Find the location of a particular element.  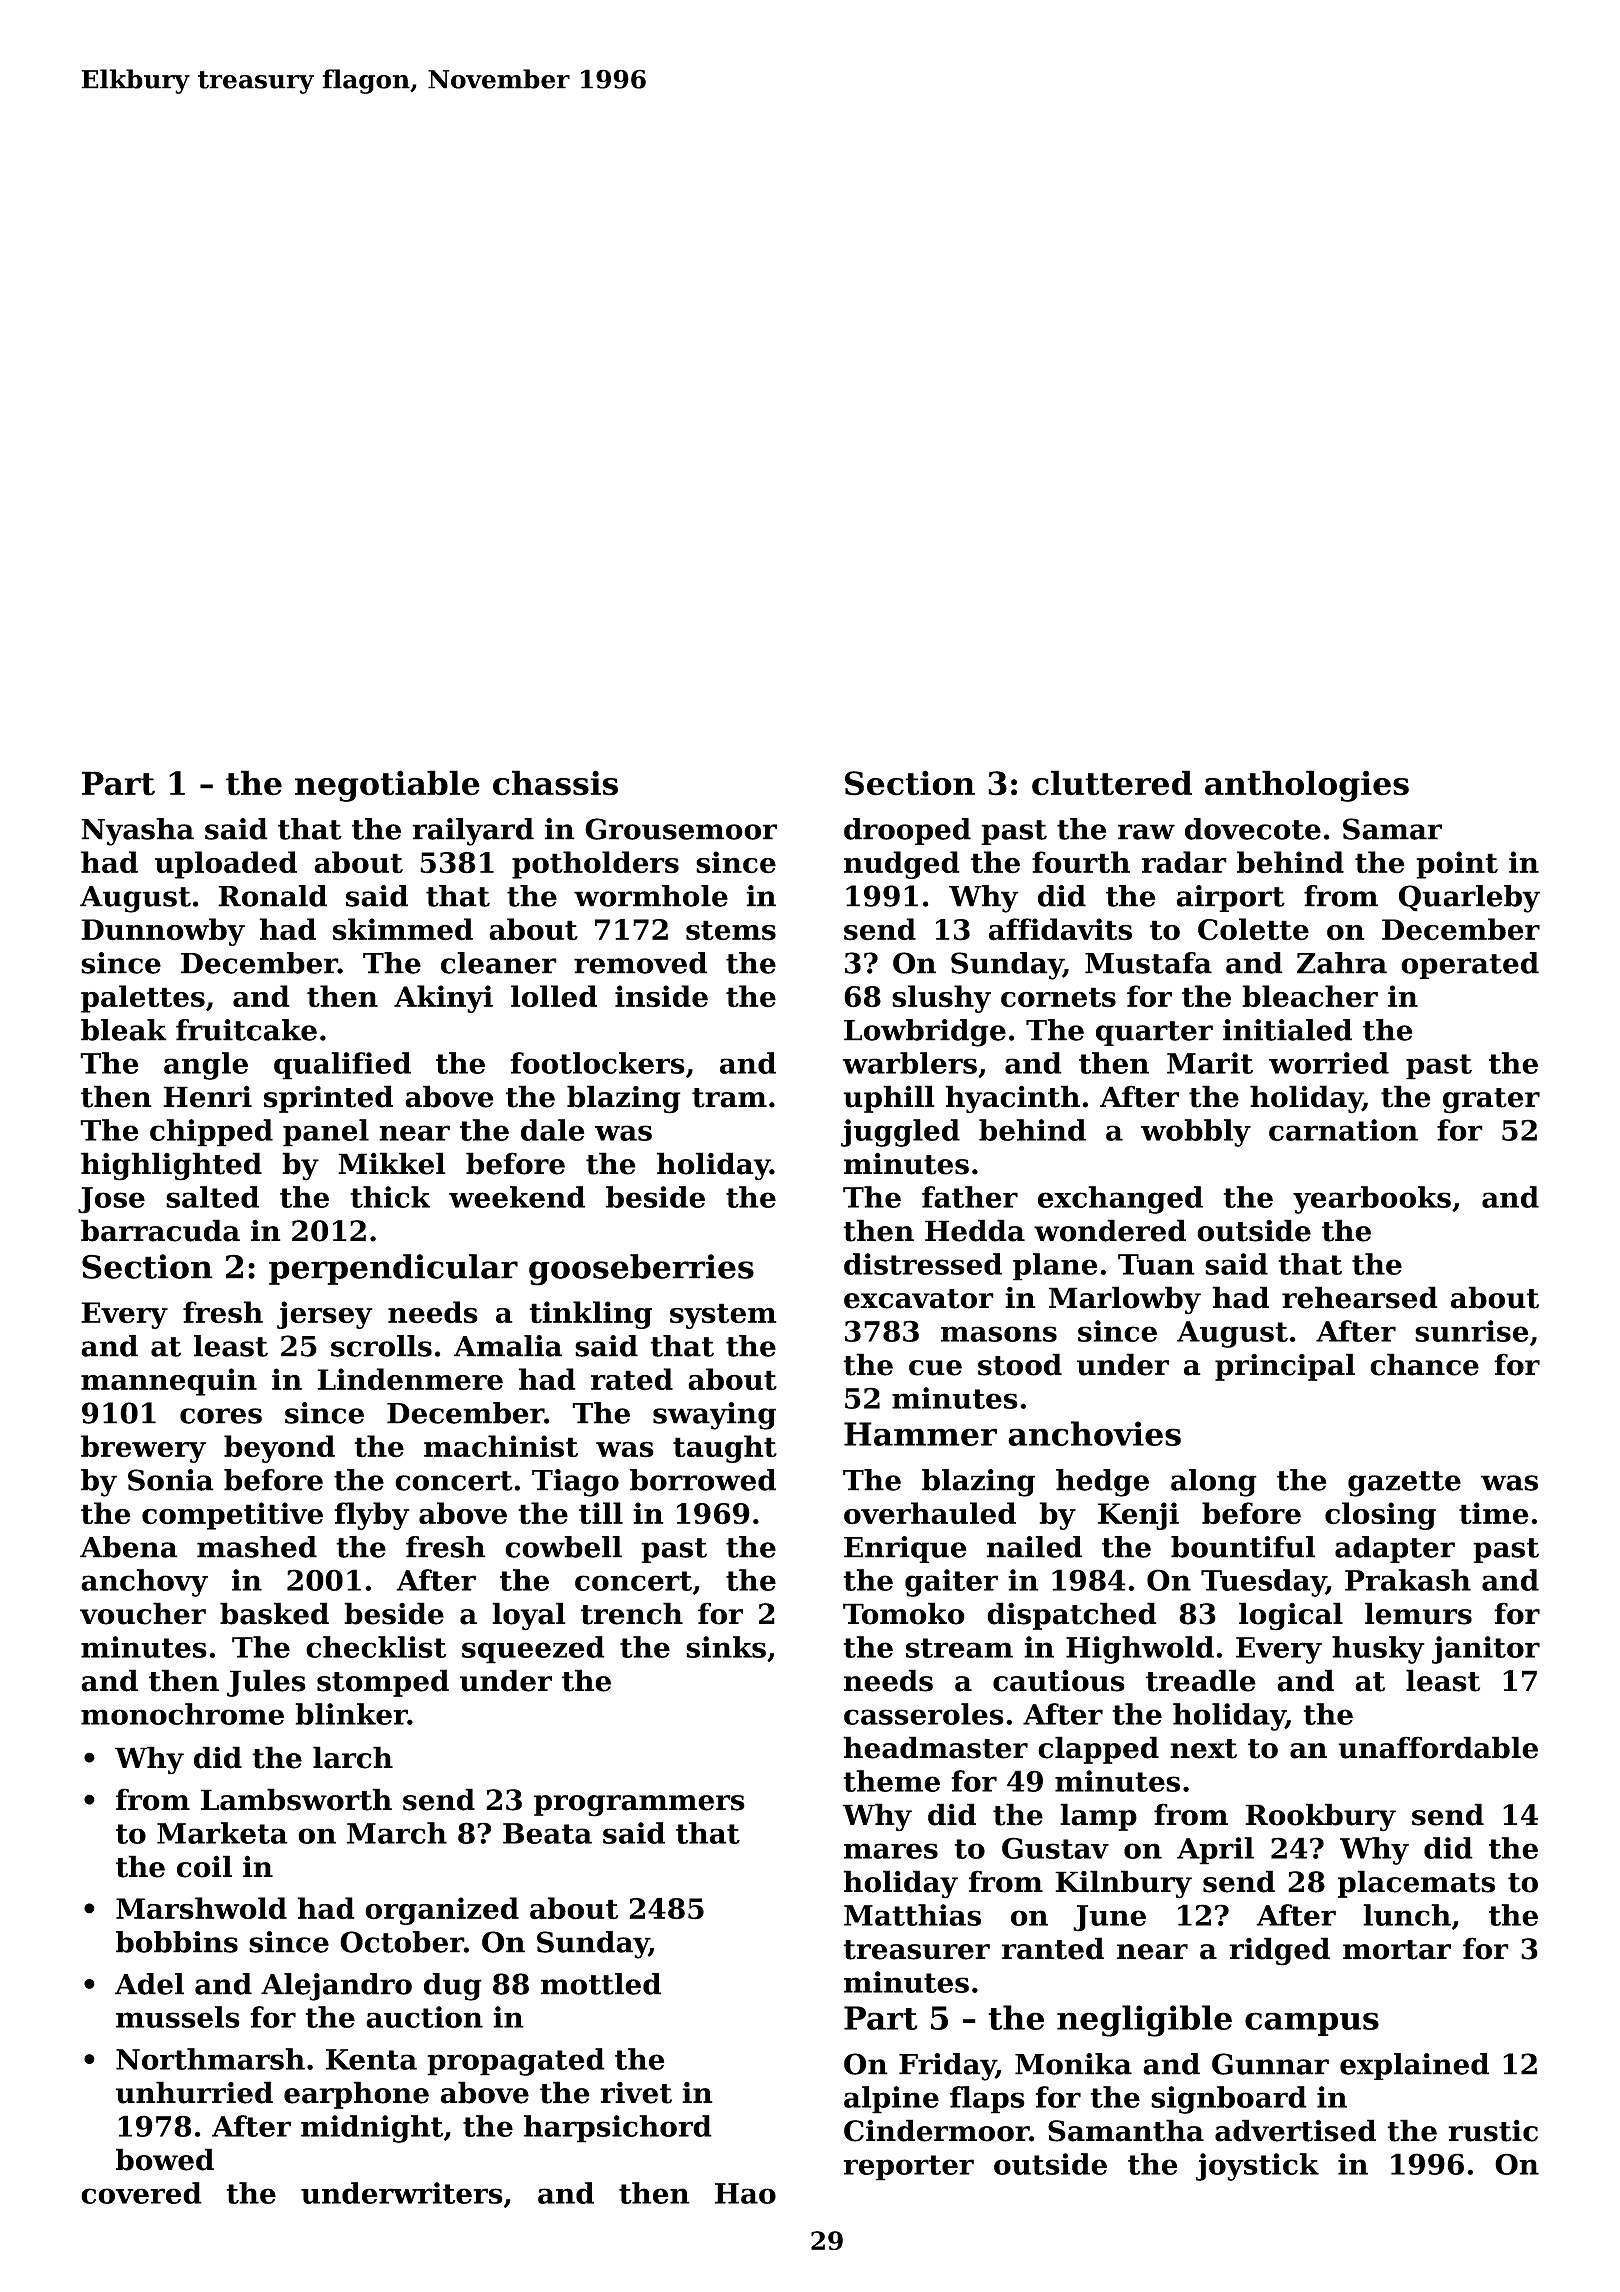

midnight is located at coordinates (372, 2129).
